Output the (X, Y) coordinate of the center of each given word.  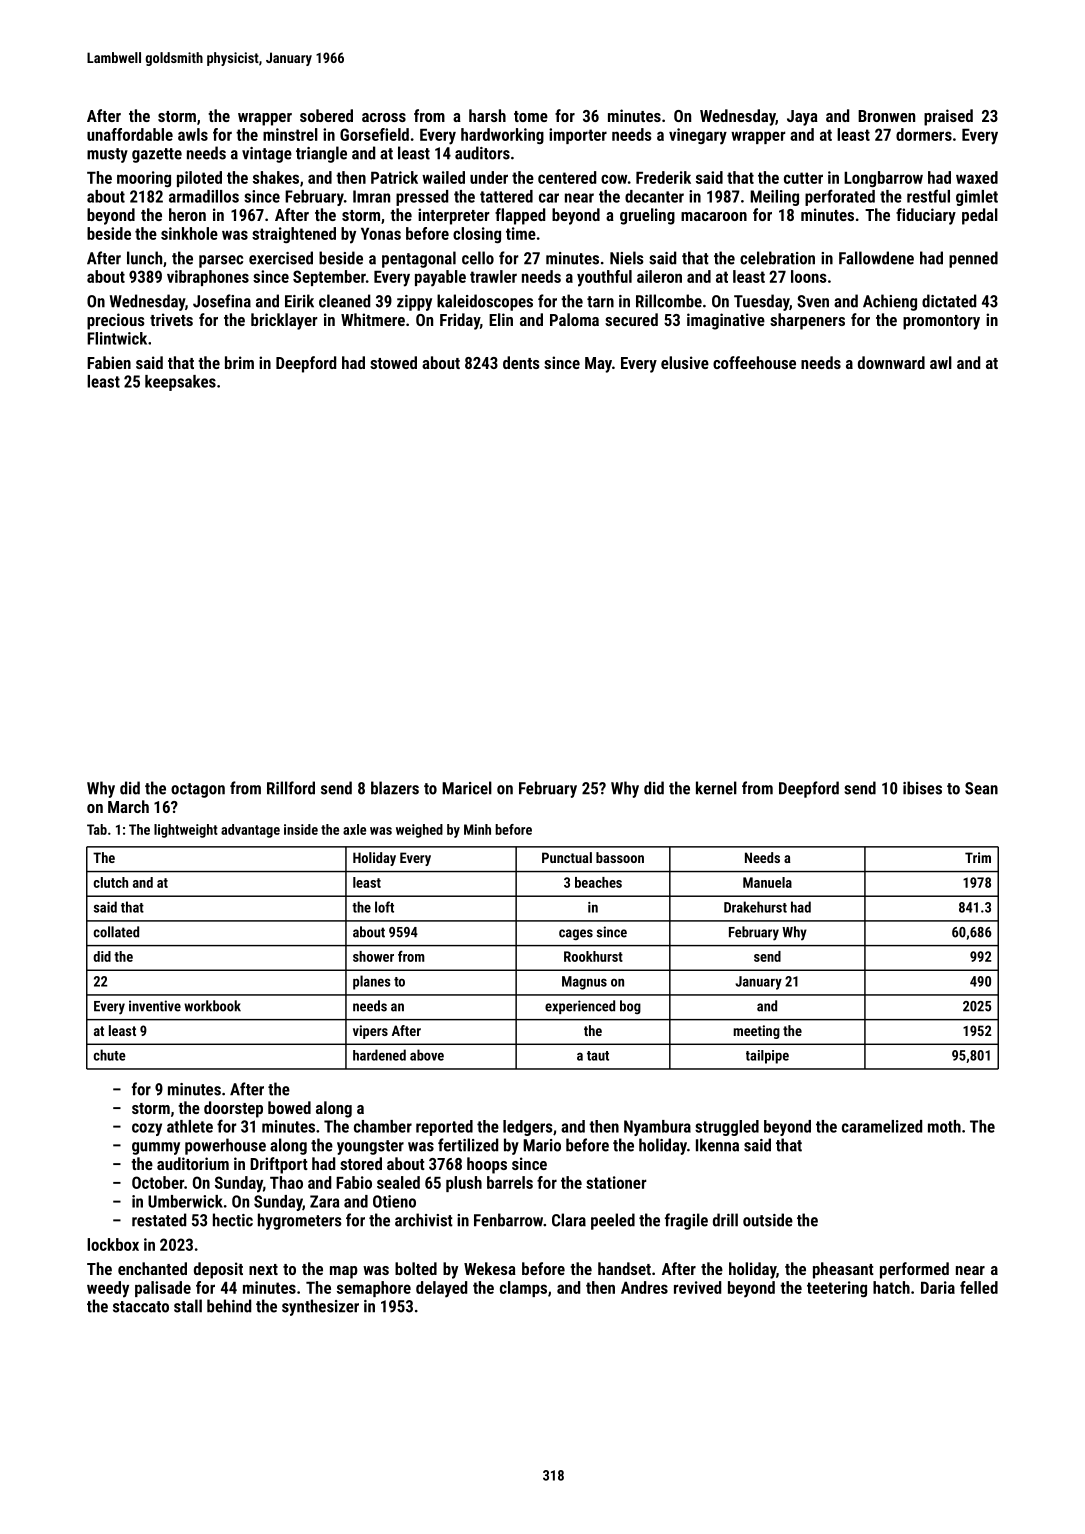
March (128, 806)
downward (891, 362)
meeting (756, 1032)
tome (531, 116)
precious (116, 321)
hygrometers (300, 1221)
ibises (922, 788)
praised (948, 117)
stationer (616, 1182)
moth (944, 1126)
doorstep (233, 1109)
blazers (395, 788)
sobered (326, 115)
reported (444, 1128)
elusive (685, 362)
